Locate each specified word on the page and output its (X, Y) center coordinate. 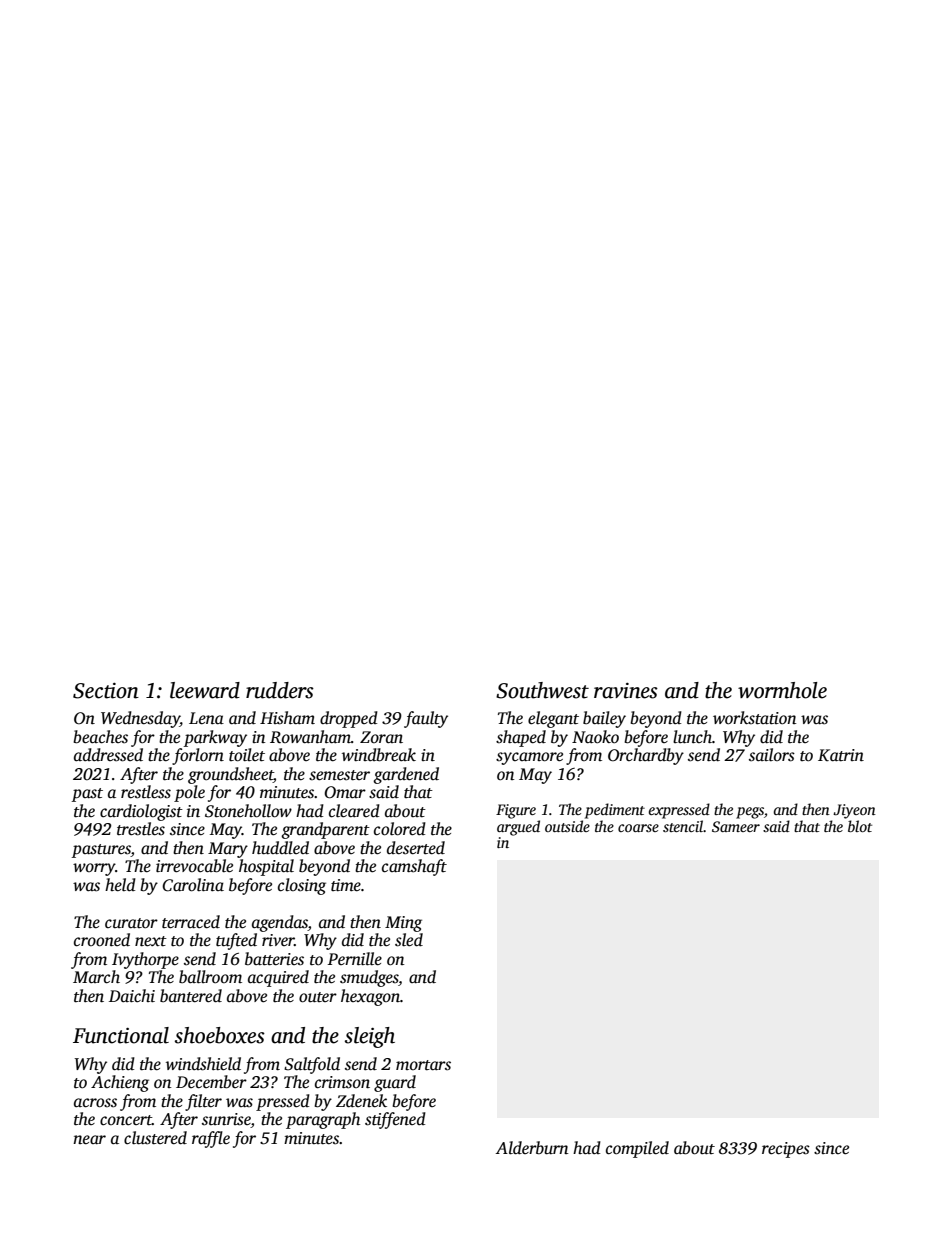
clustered (155, 1138)
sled (409, 940)
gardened (406, 775)
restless (146, 792)
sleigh (370, 1037)
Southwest (542, 690)
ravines (626, 691)
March (96, 977)
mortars (423, 1065)
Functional (121, 1035)
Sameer (736, 826)
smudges (369, 978)
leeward (205, 690)
